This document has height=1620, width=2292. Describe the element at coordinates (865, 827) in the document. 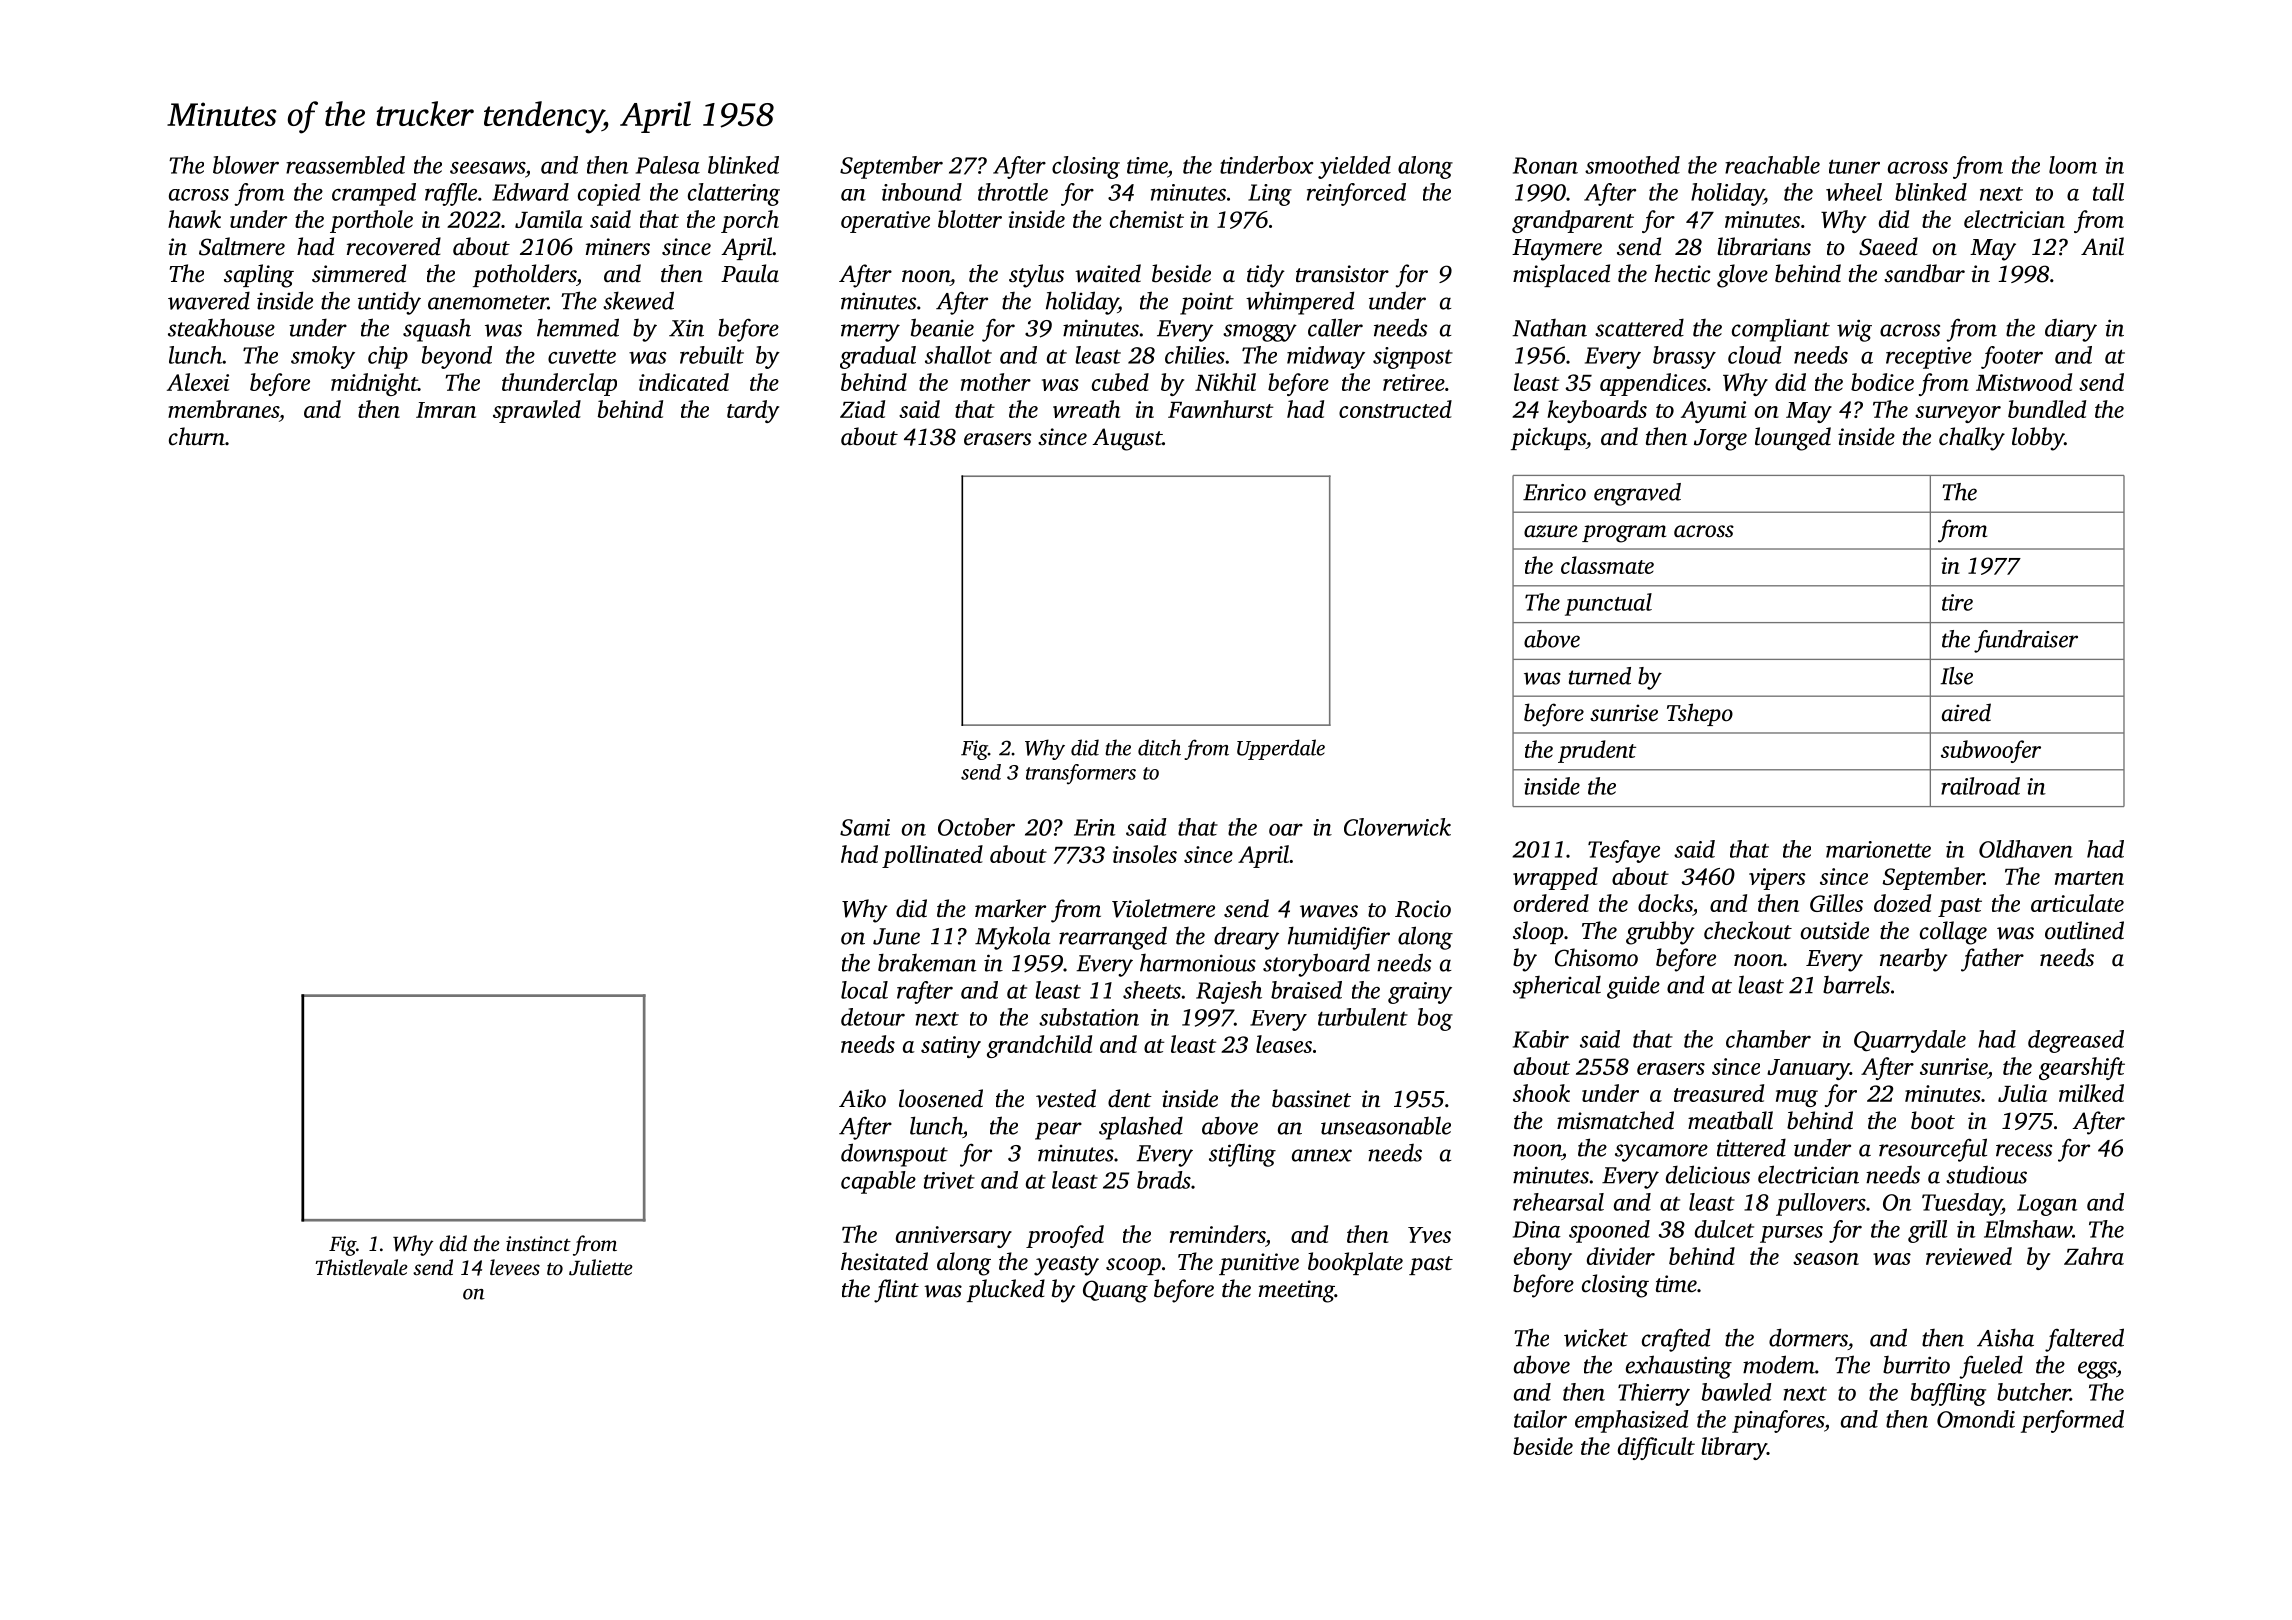

I see `Sami` at that location.
